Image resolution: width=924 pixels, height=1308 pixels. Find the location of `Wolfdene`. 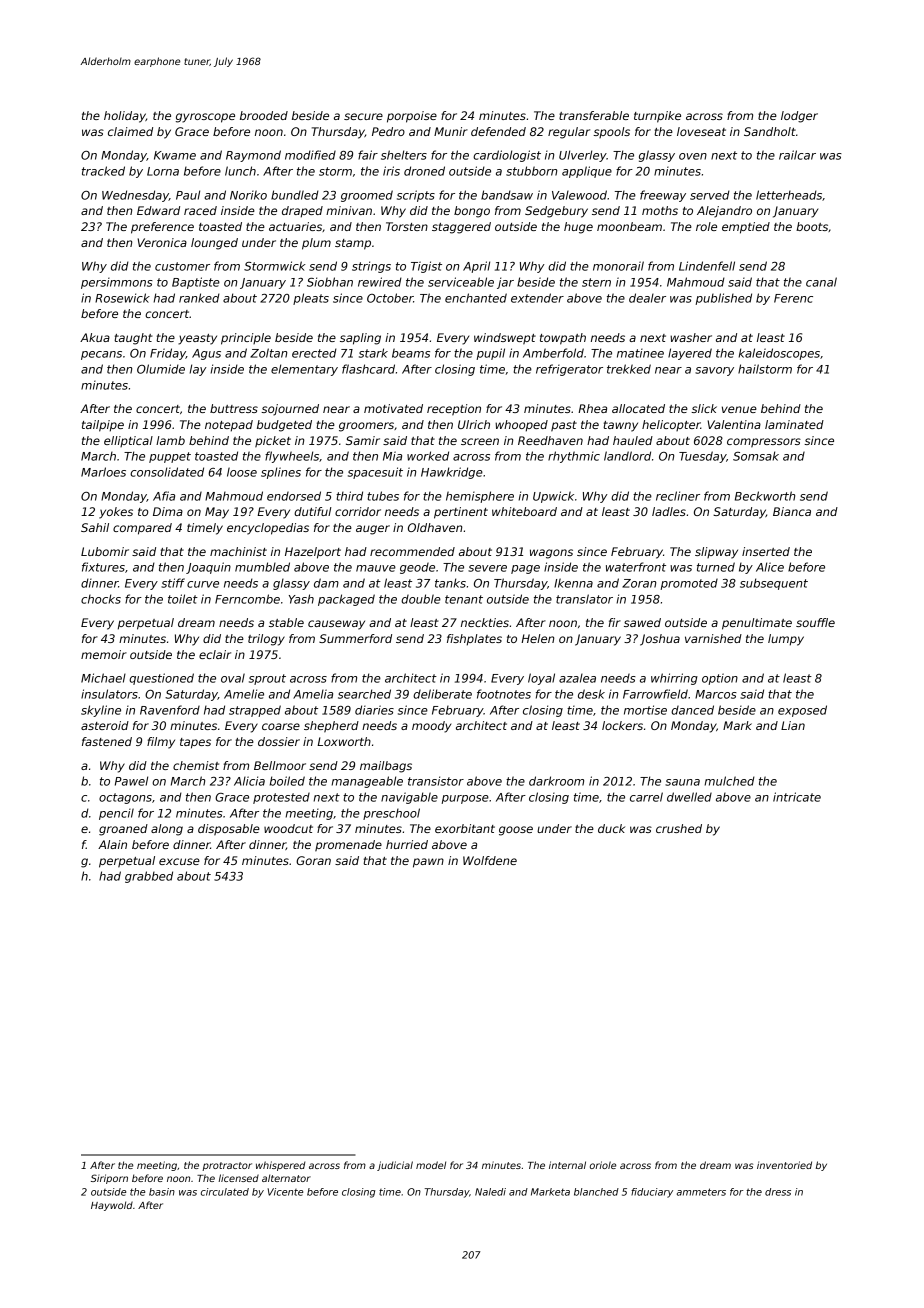

Wolfdene is located at coordinates (490, 860).
